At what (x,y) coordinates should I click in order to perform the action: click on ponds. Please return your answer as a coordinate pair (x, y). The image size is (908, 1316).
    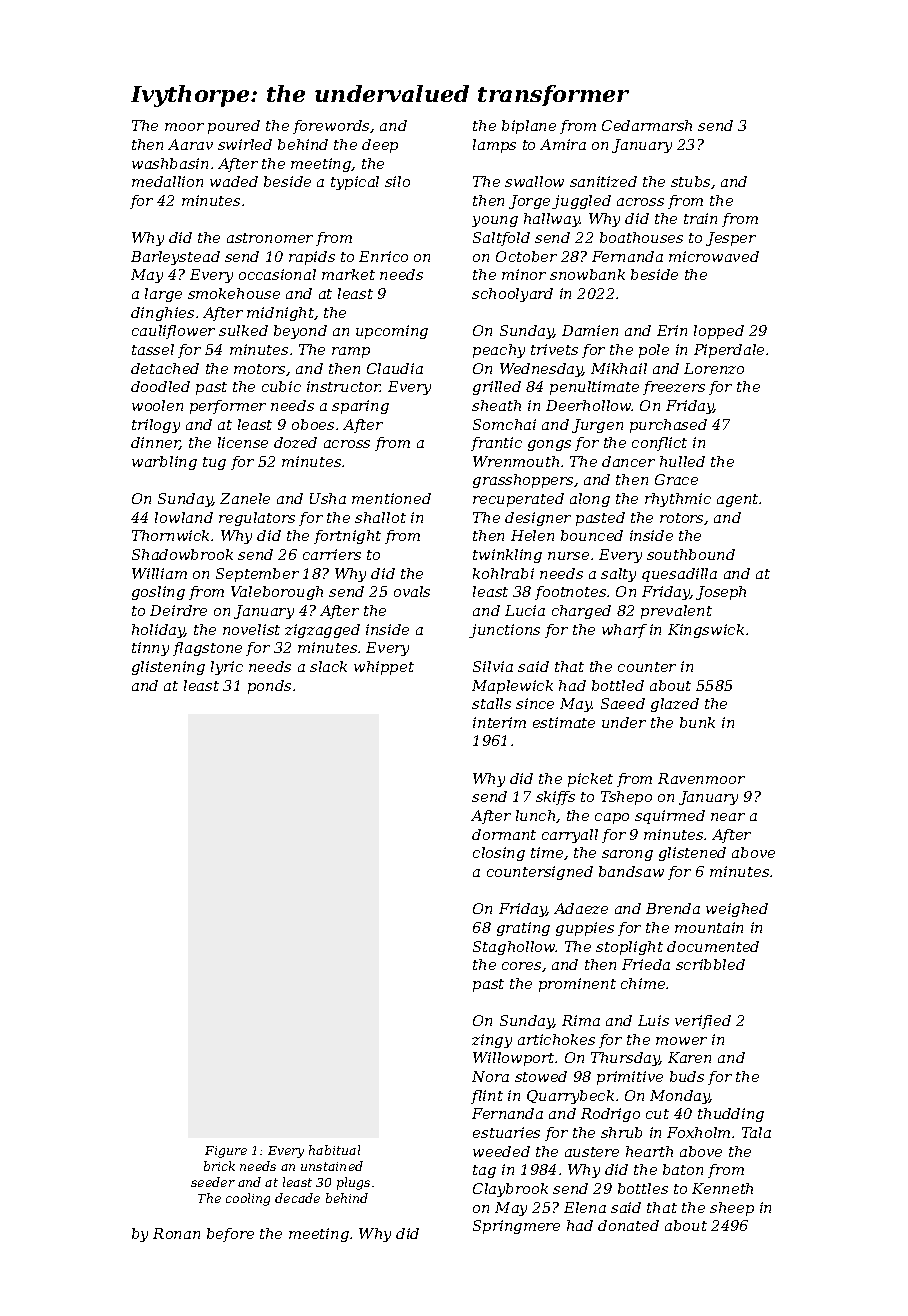
    Looking at the image, I should click on (269, 687).
